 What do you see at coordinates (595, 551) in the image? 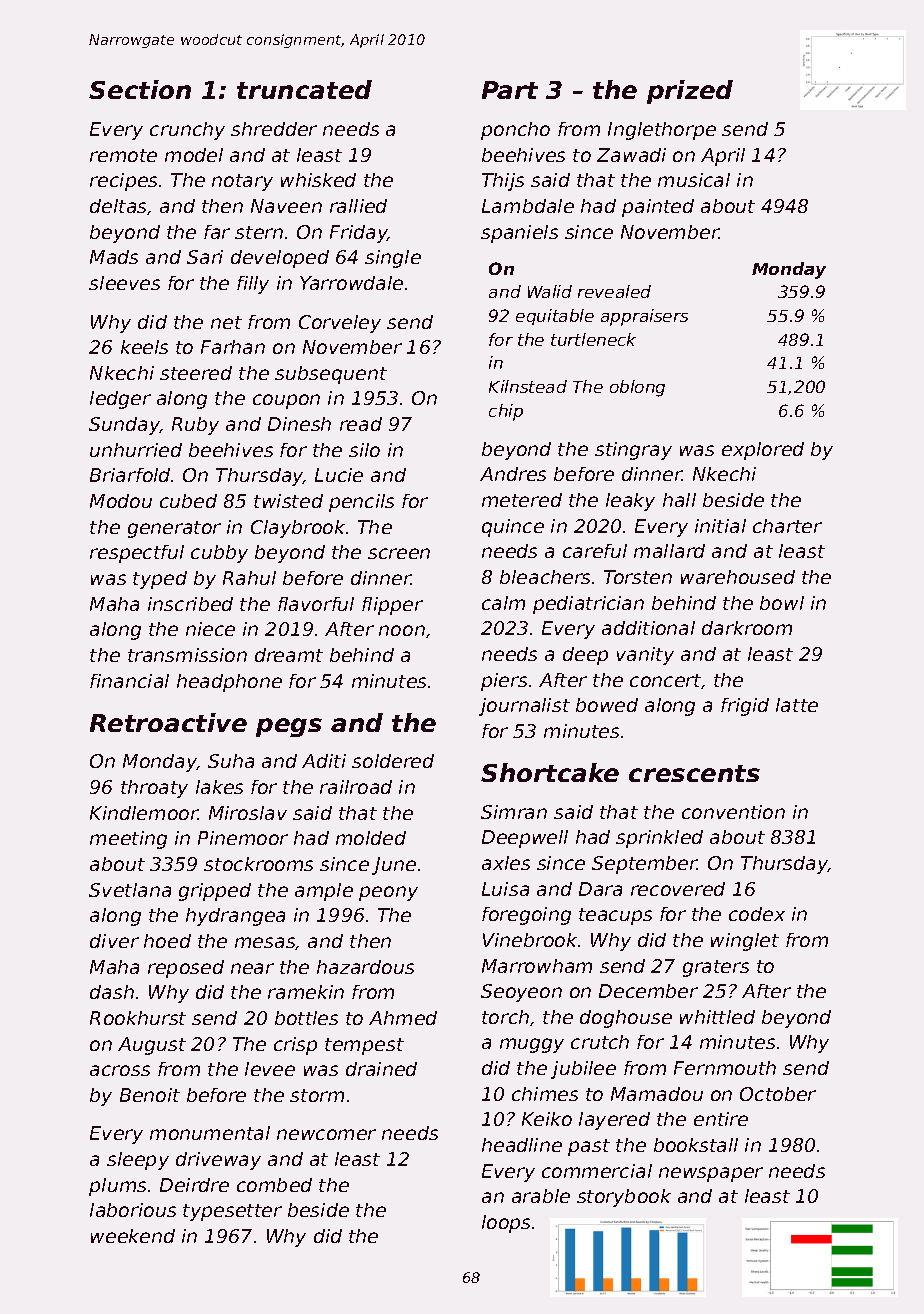
I see `careful` at bounding box center [595, 551].
